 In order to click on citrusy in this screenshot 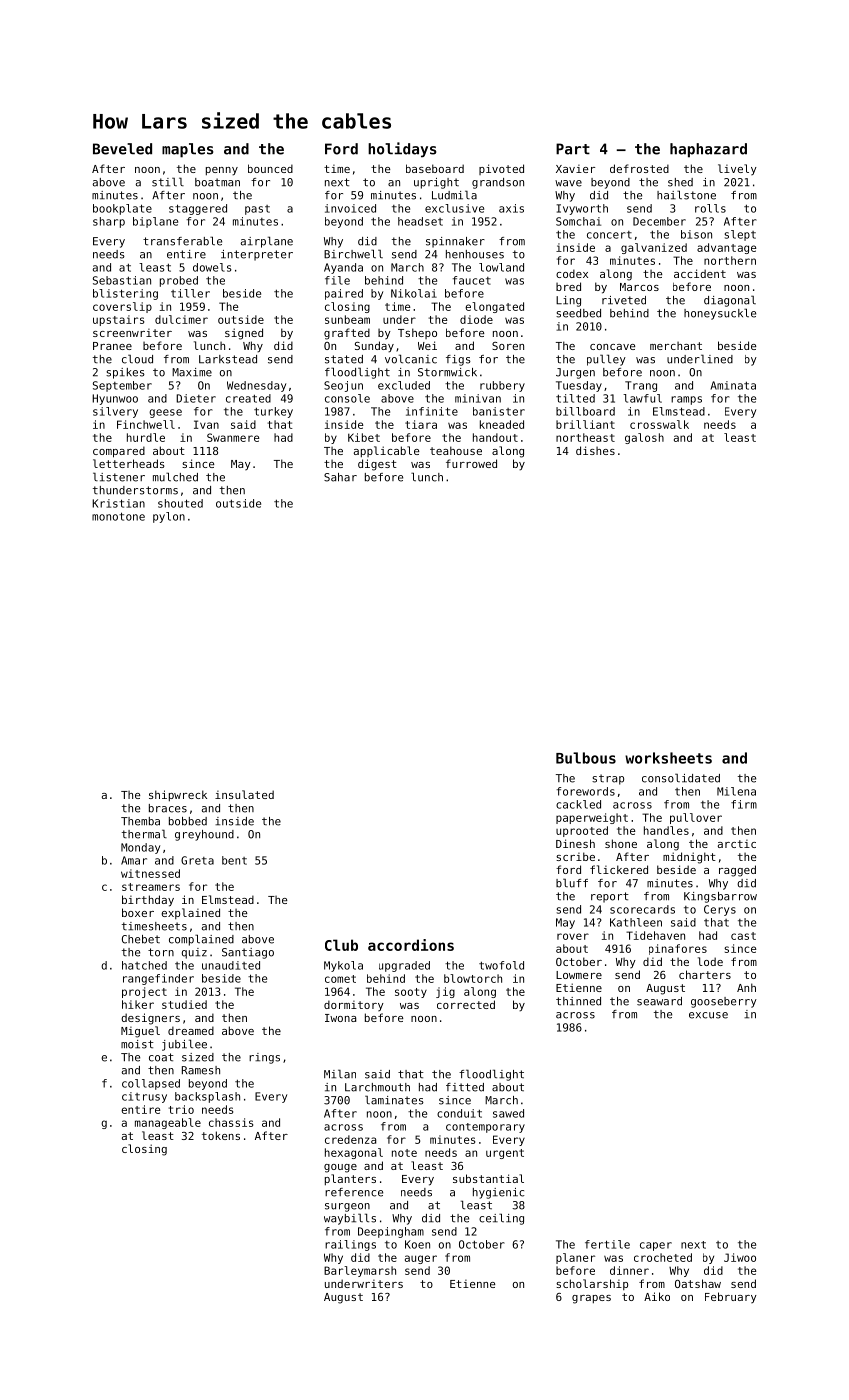, I will do `click(144, 1097)`.
